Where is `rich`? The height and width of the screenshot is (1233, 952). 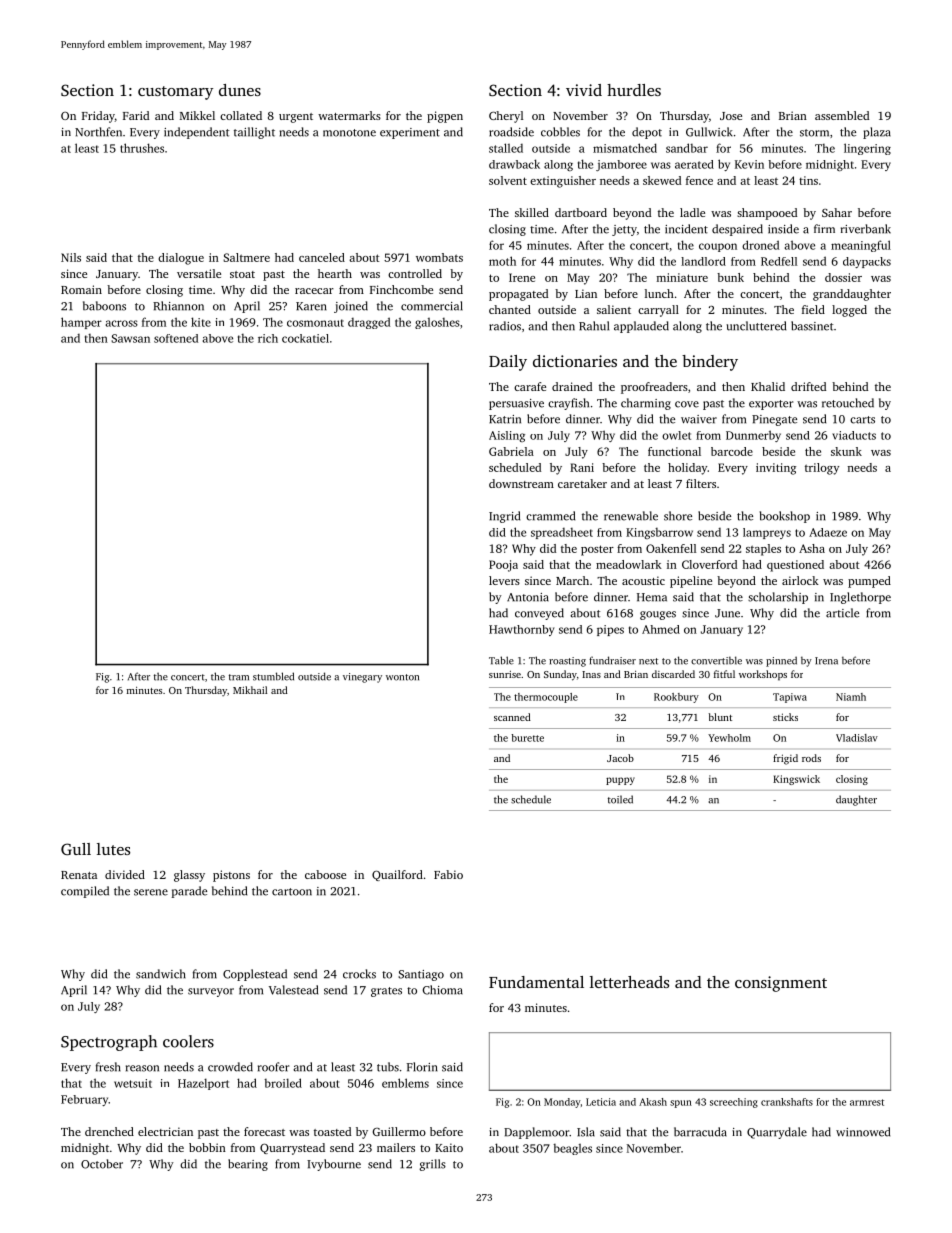 rich is located at coordinates (268, 338).
